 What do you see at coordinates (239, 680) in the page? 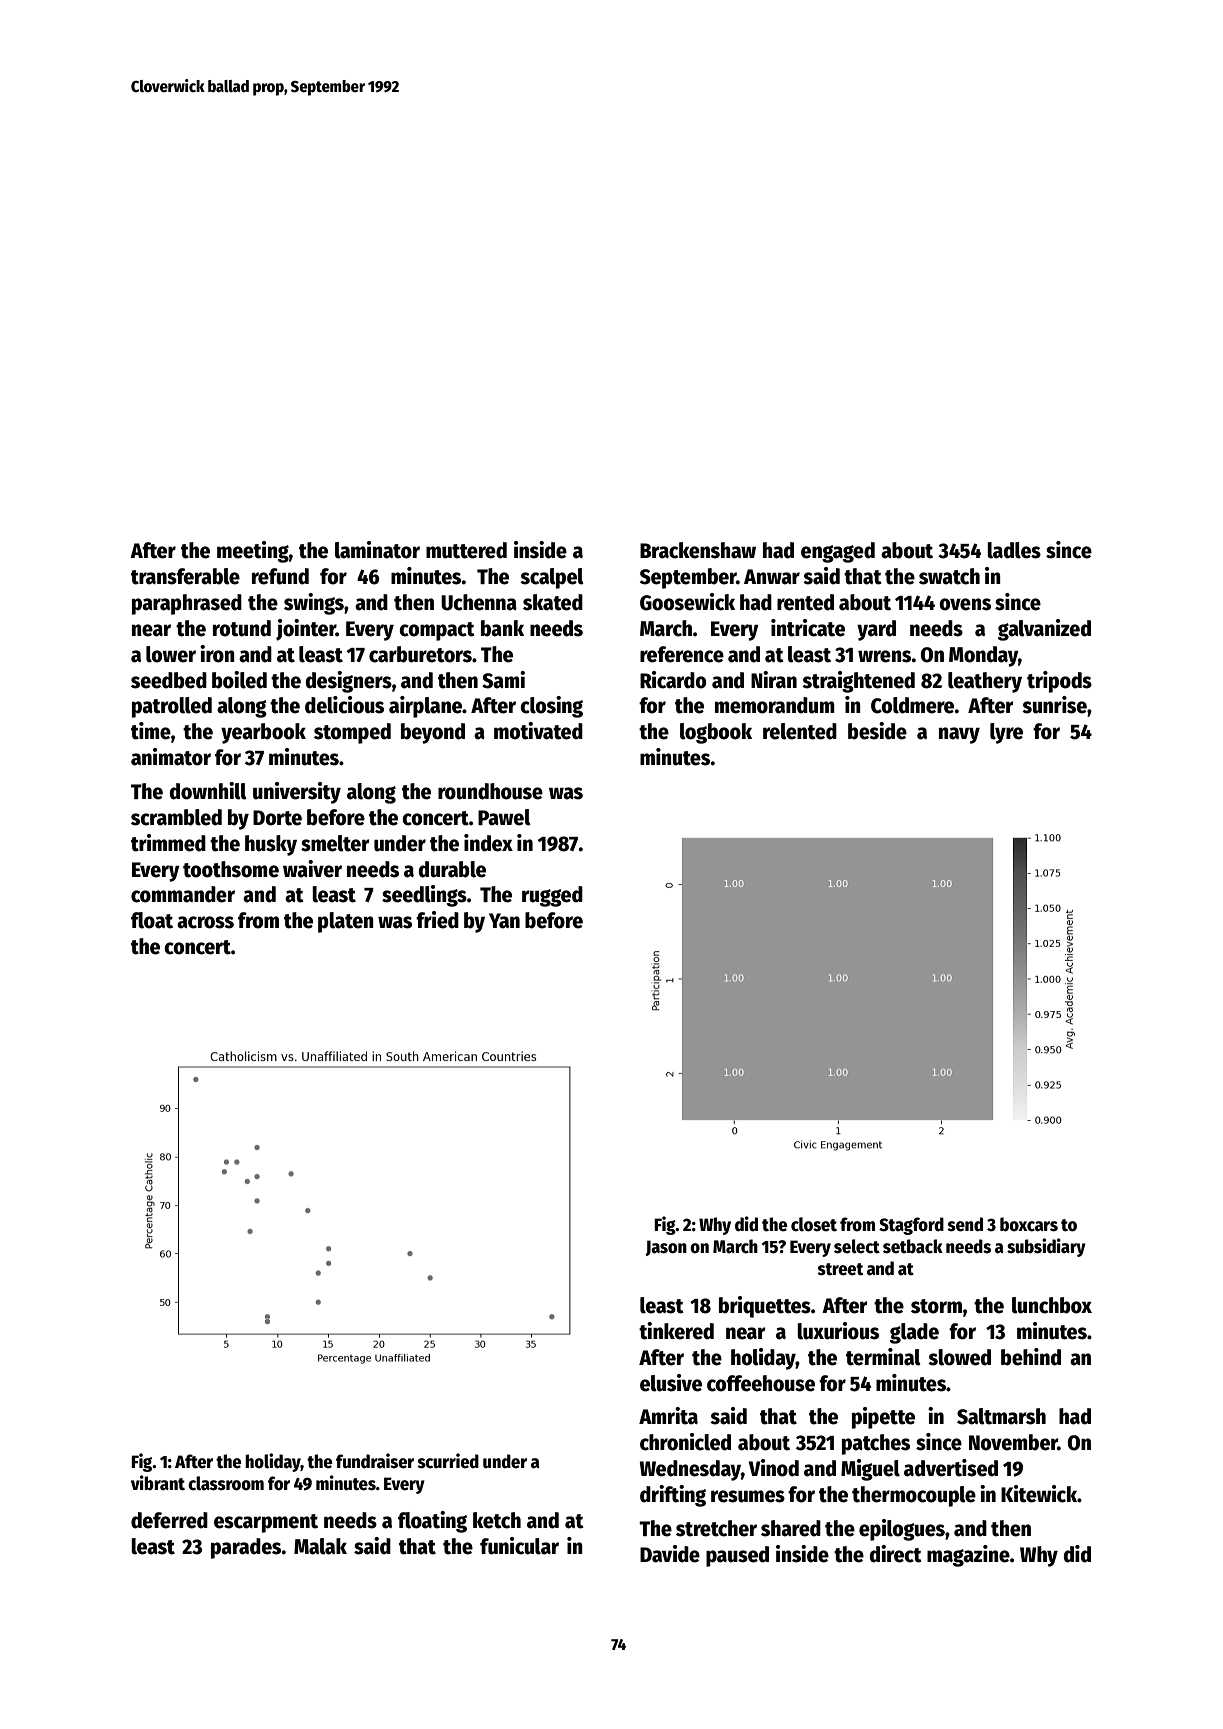
I see `boiled` at bounding box center [239, 680].
